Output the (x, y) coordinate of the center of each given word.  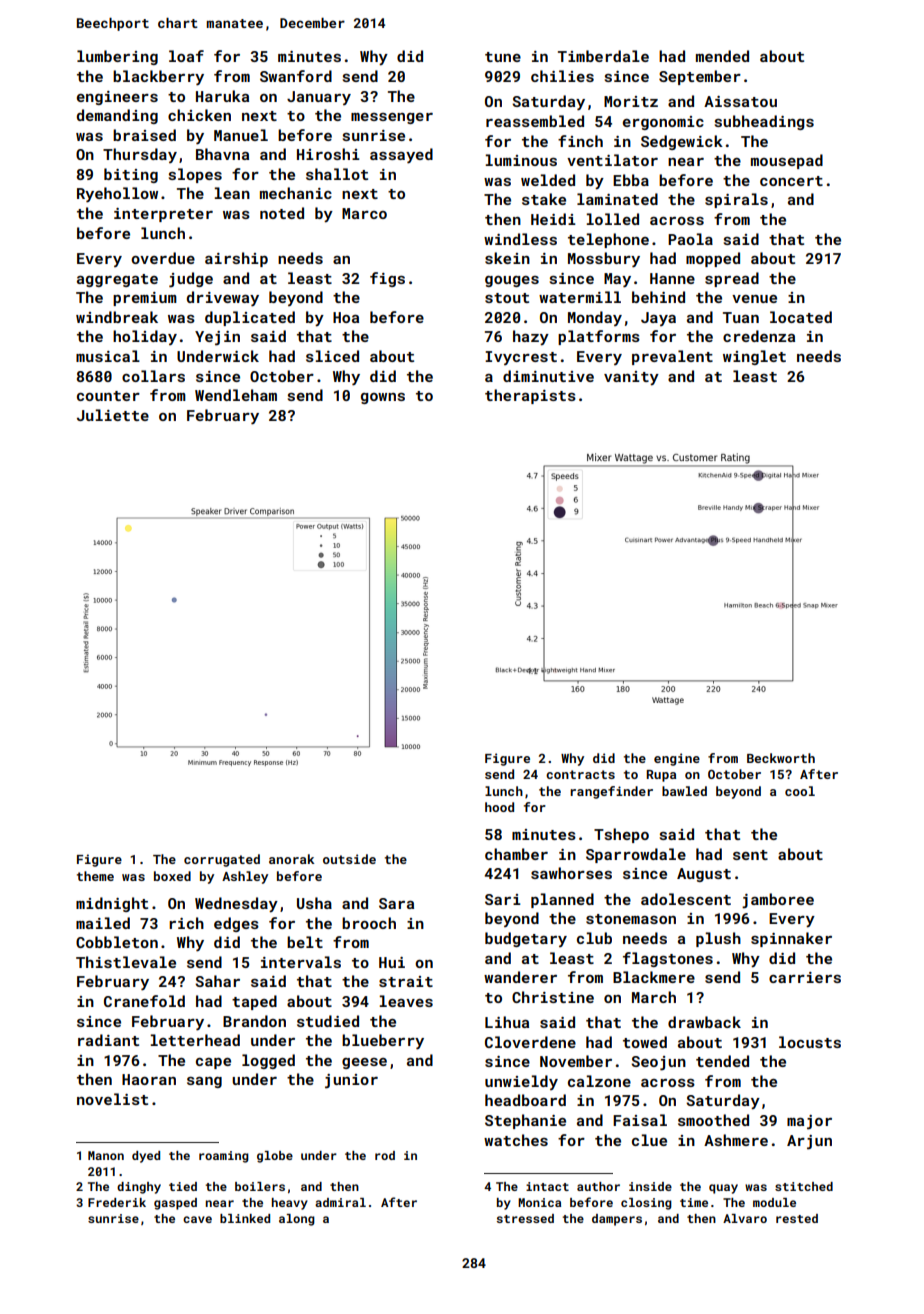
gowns (383, 398)
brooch (369, 923)
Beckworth (781, 758)
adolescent (686, 899)
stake (544, 199)
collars (153, 376)
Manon (106, 1155)
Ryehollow (117, 195)
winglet (754, 357)
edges (236, 924)
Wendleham (236, 395)
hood (499, 807)
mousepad (787, 161)
